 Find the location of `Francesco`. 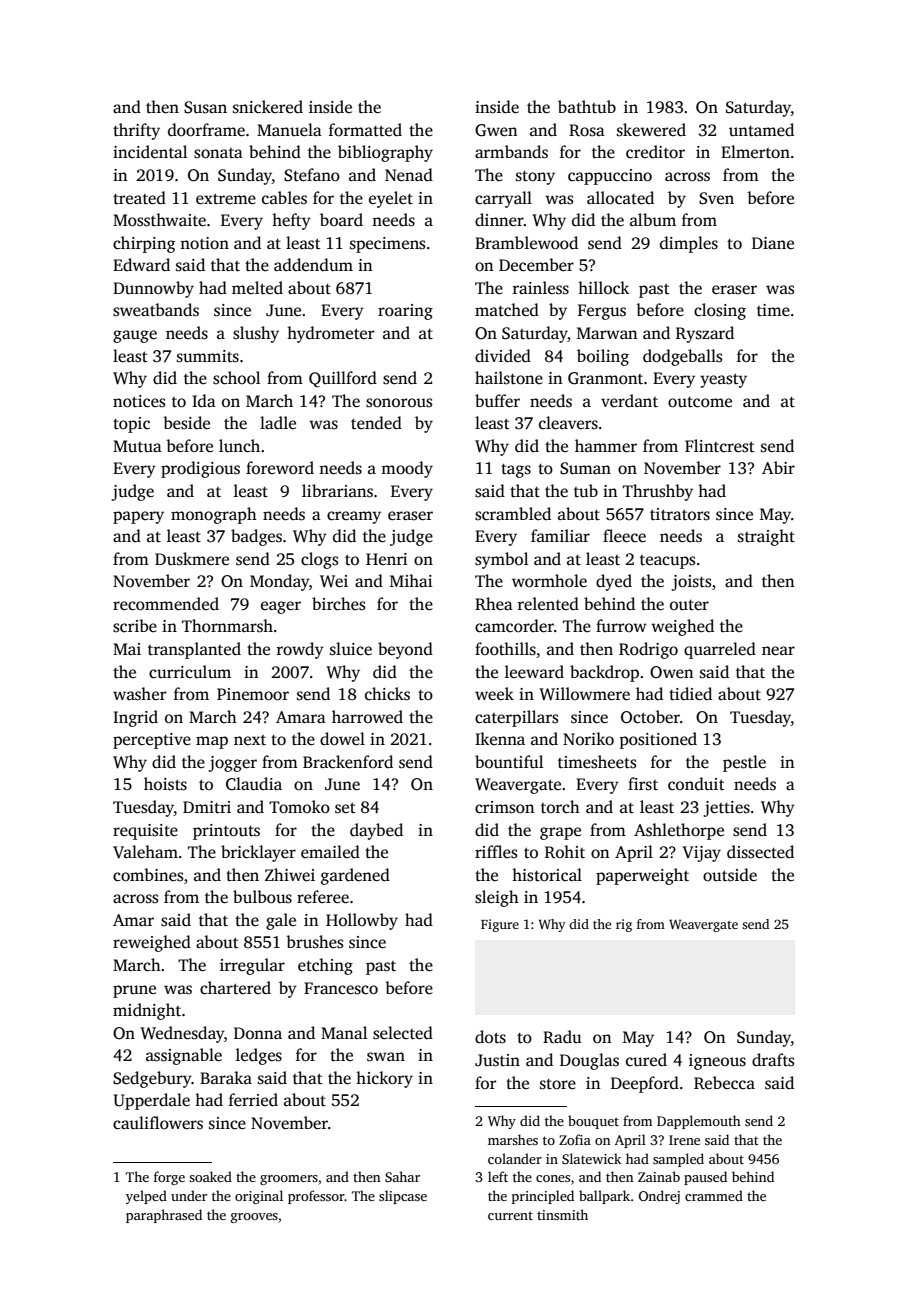

Francesco is located at coordinates (341, 988).
